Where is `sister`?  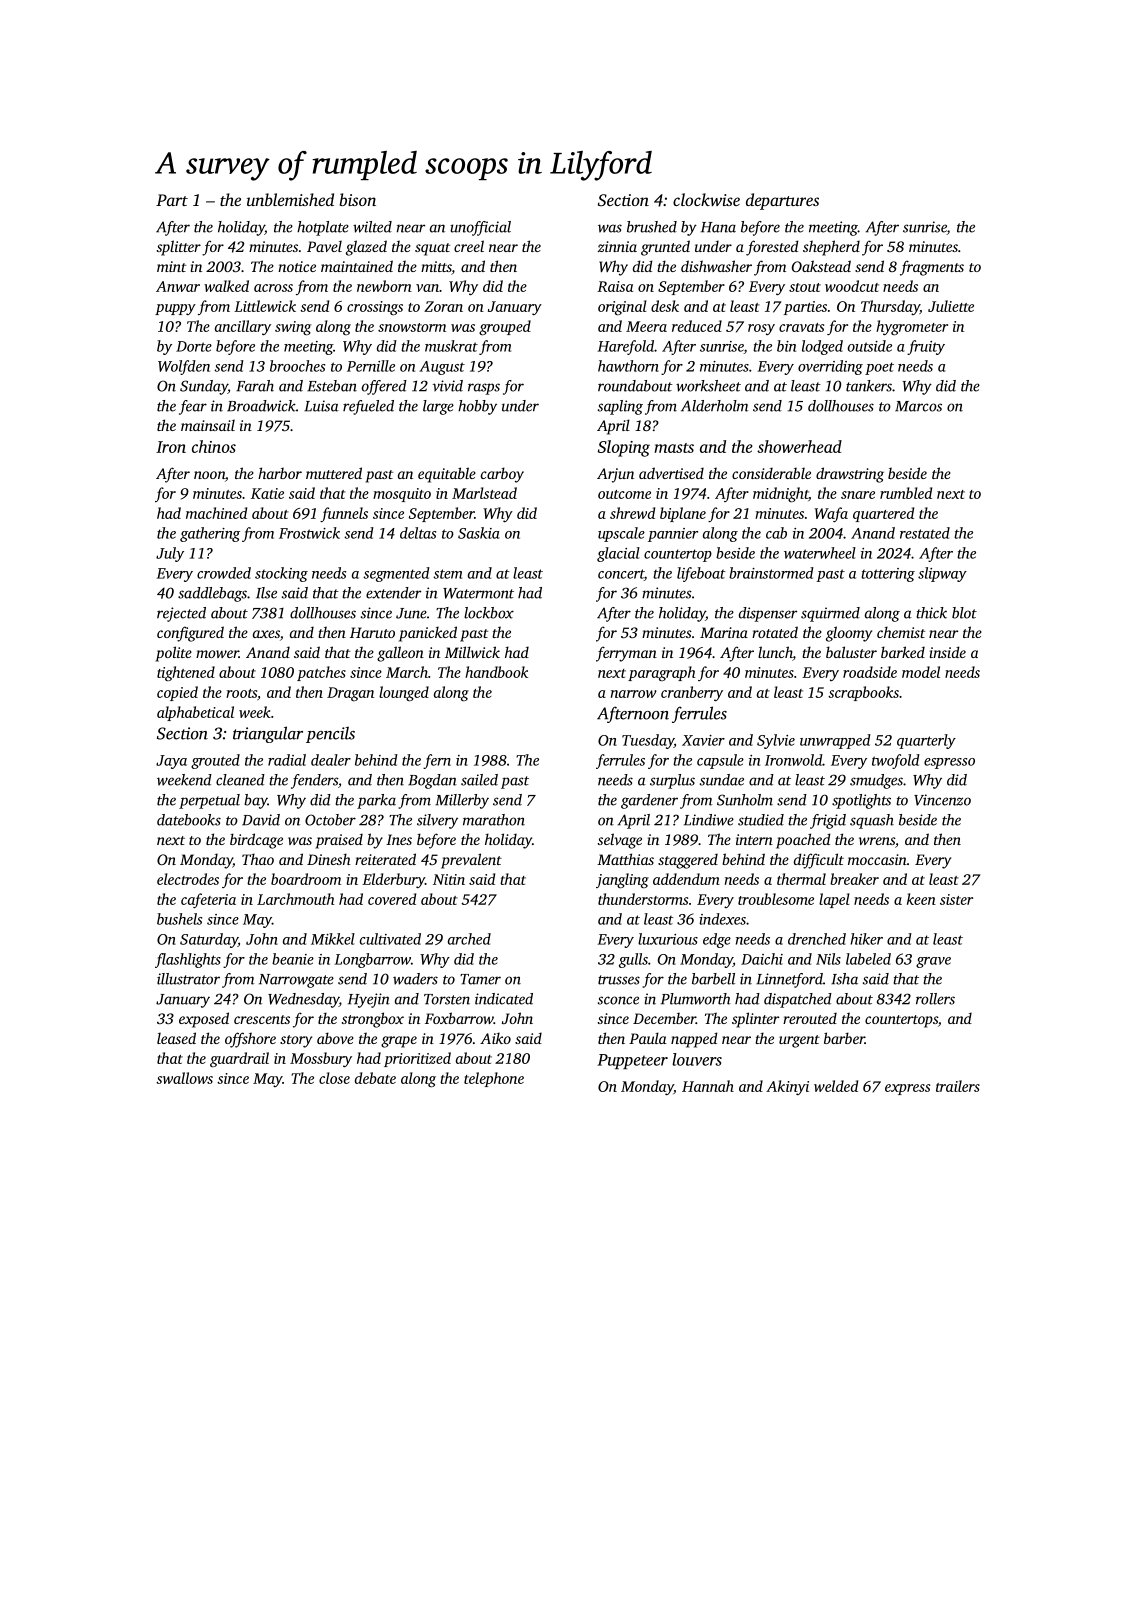
sister is located at coordinates (956, 899).
